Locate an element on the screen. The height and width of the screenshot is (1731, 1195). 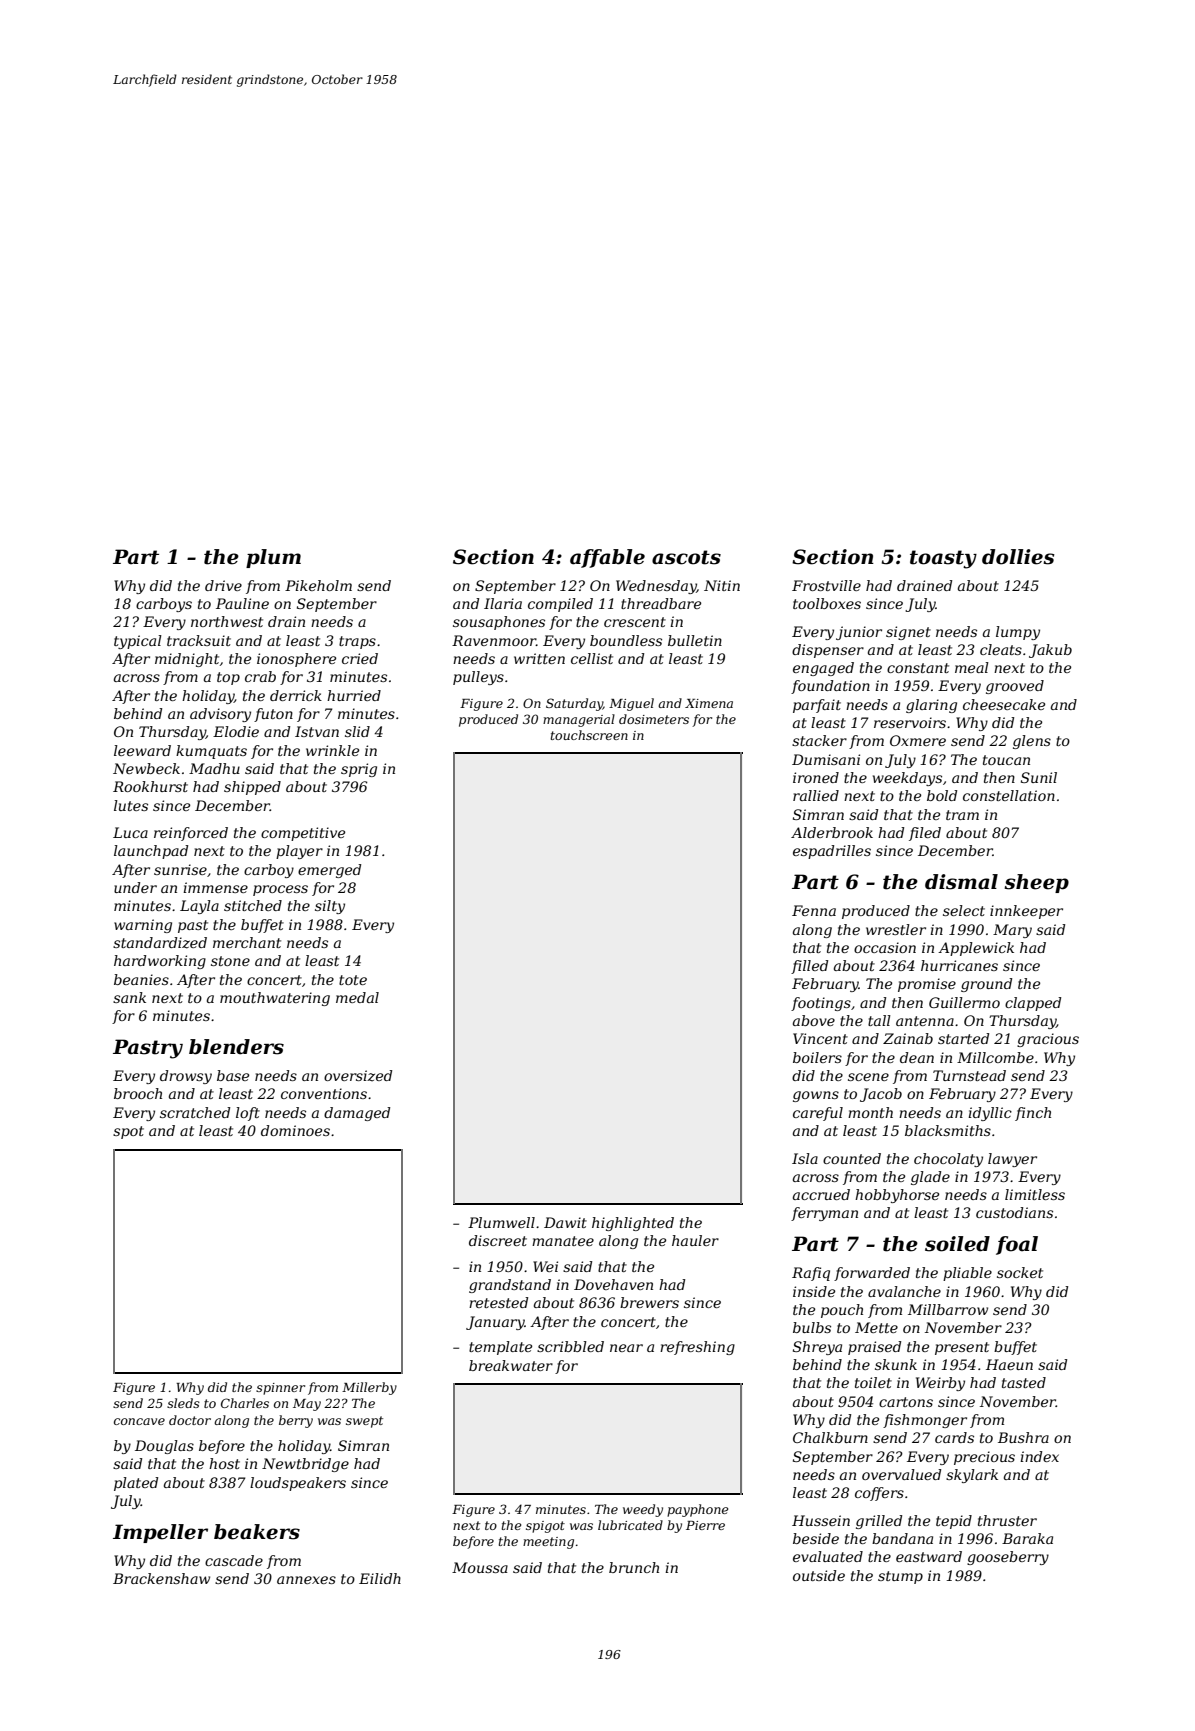
filled is located at coordinates (809, 967).
